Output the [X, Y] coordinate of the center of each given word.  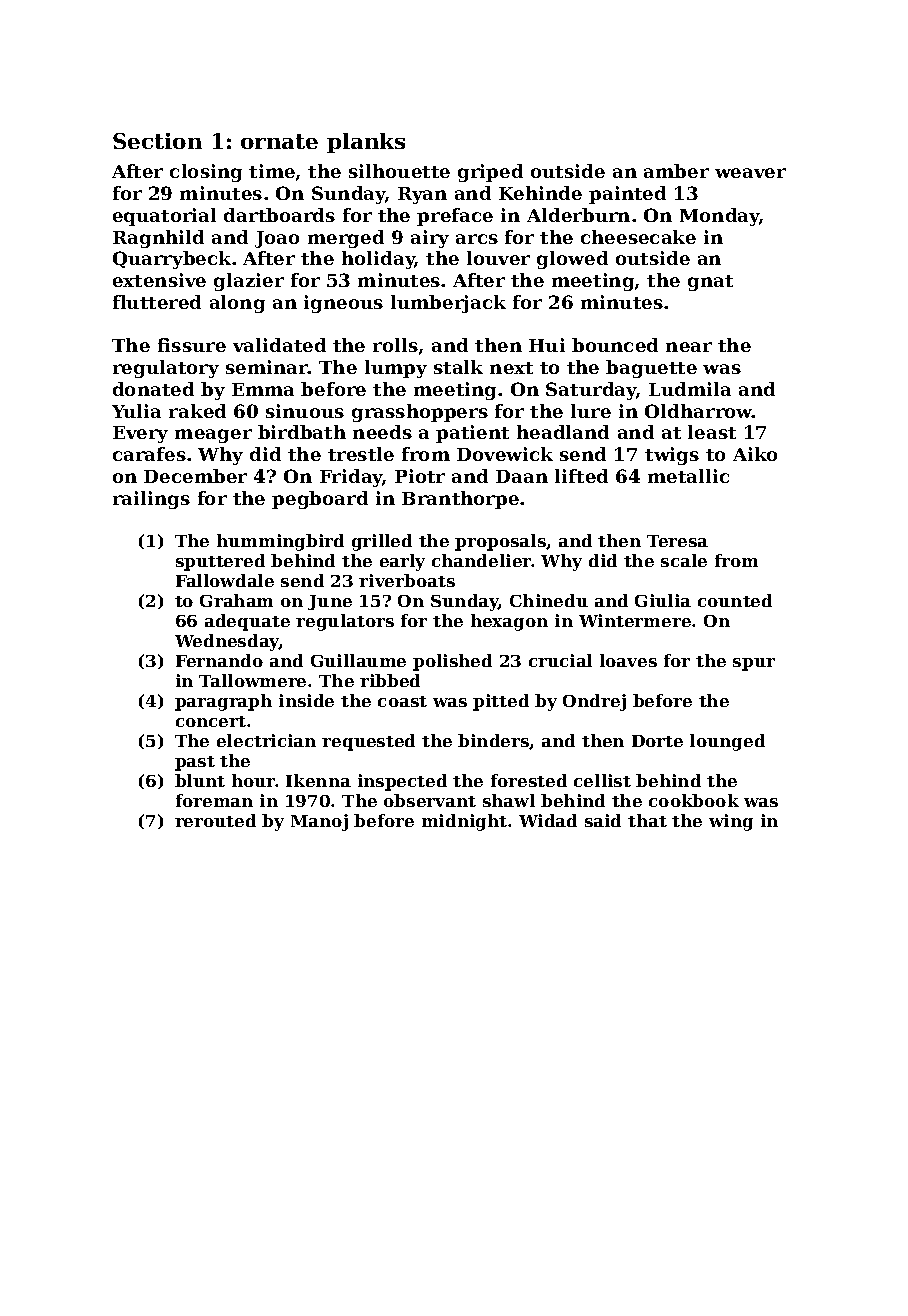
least [712, 432]
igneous [343, 304]
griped [490, 173]
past [195, 763]
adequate [247, 622]
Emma [263, 389]
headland [563, 432]
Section [157, 141]
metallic [688, 476]
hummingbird [280, 542]
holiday [378, 260]
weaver [750, 173]
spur [754, 664]
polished [452, 662]
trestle [361, 454]
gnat [710, 283]
